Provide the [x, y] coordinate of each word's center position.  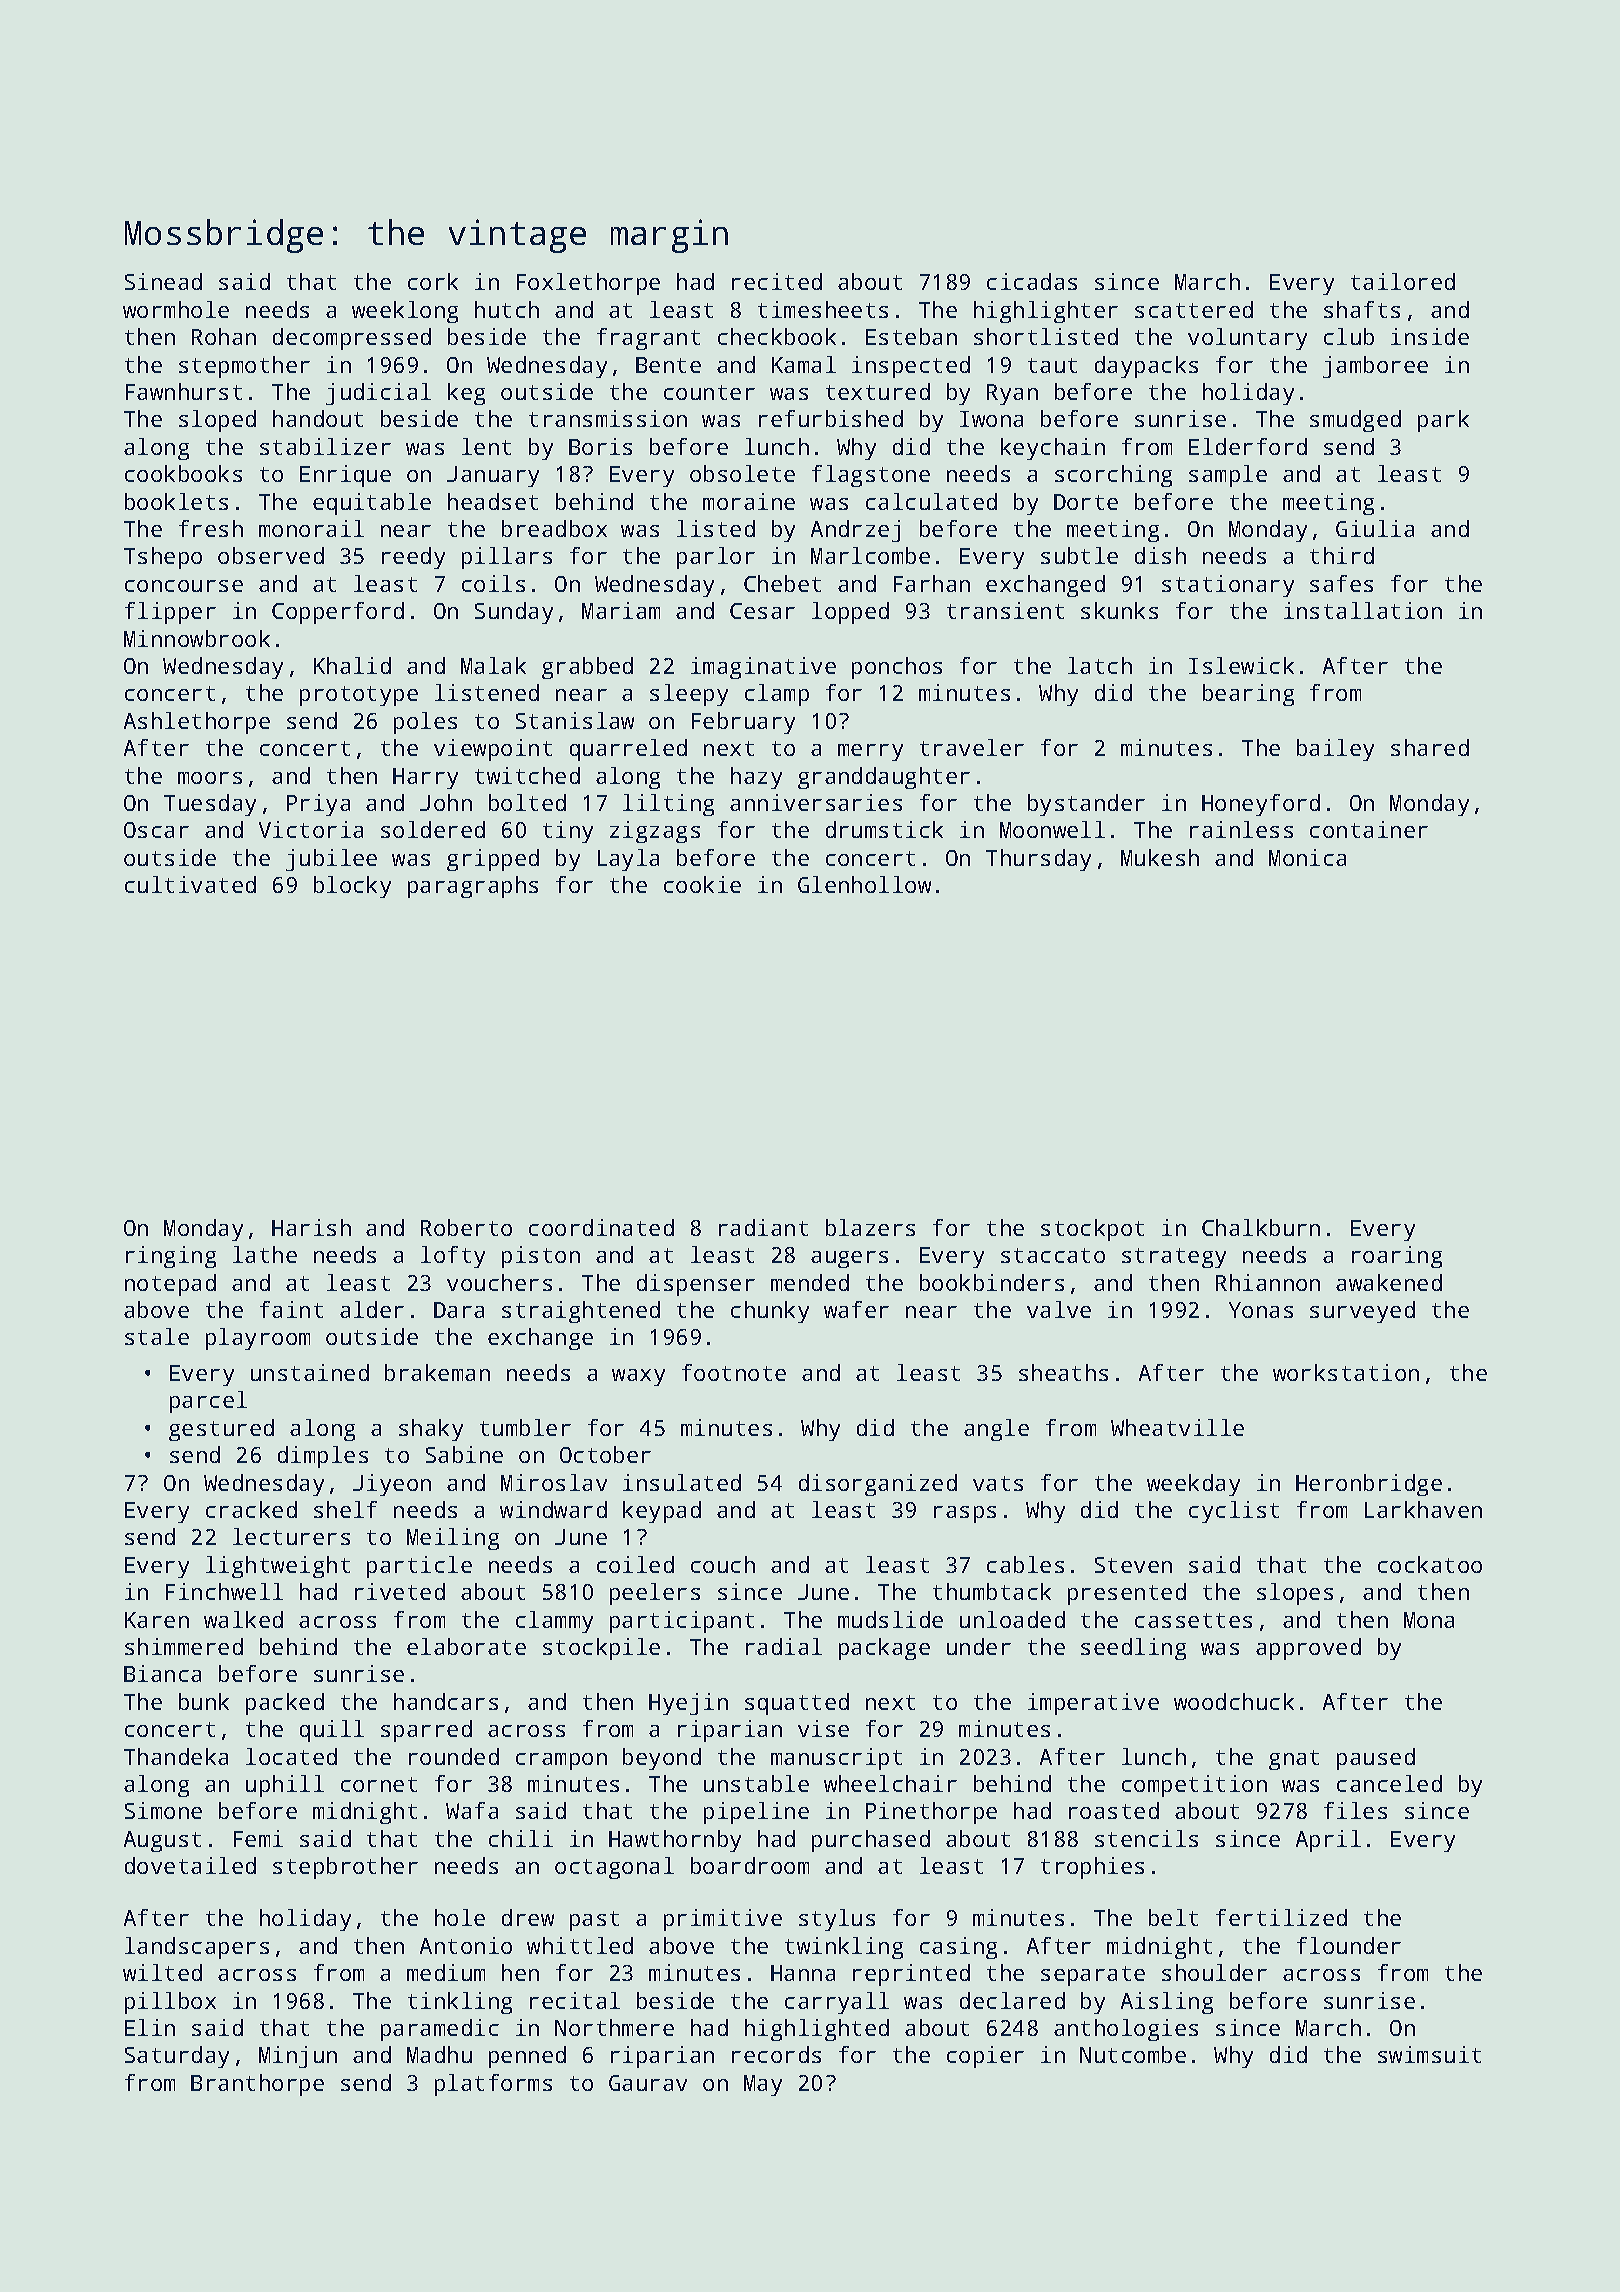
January [493, 476]
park [1443, 421]
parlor [716, 558]
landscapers [197, 1948]
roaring [1397, 1257]
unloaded [1012, 1619]
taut [1052, 365]
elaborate [466, 1646]
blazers [870, 1227]
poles [425, 723]
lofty [453, 1257]
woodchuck [1234, 1701]
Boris [600, 446]
